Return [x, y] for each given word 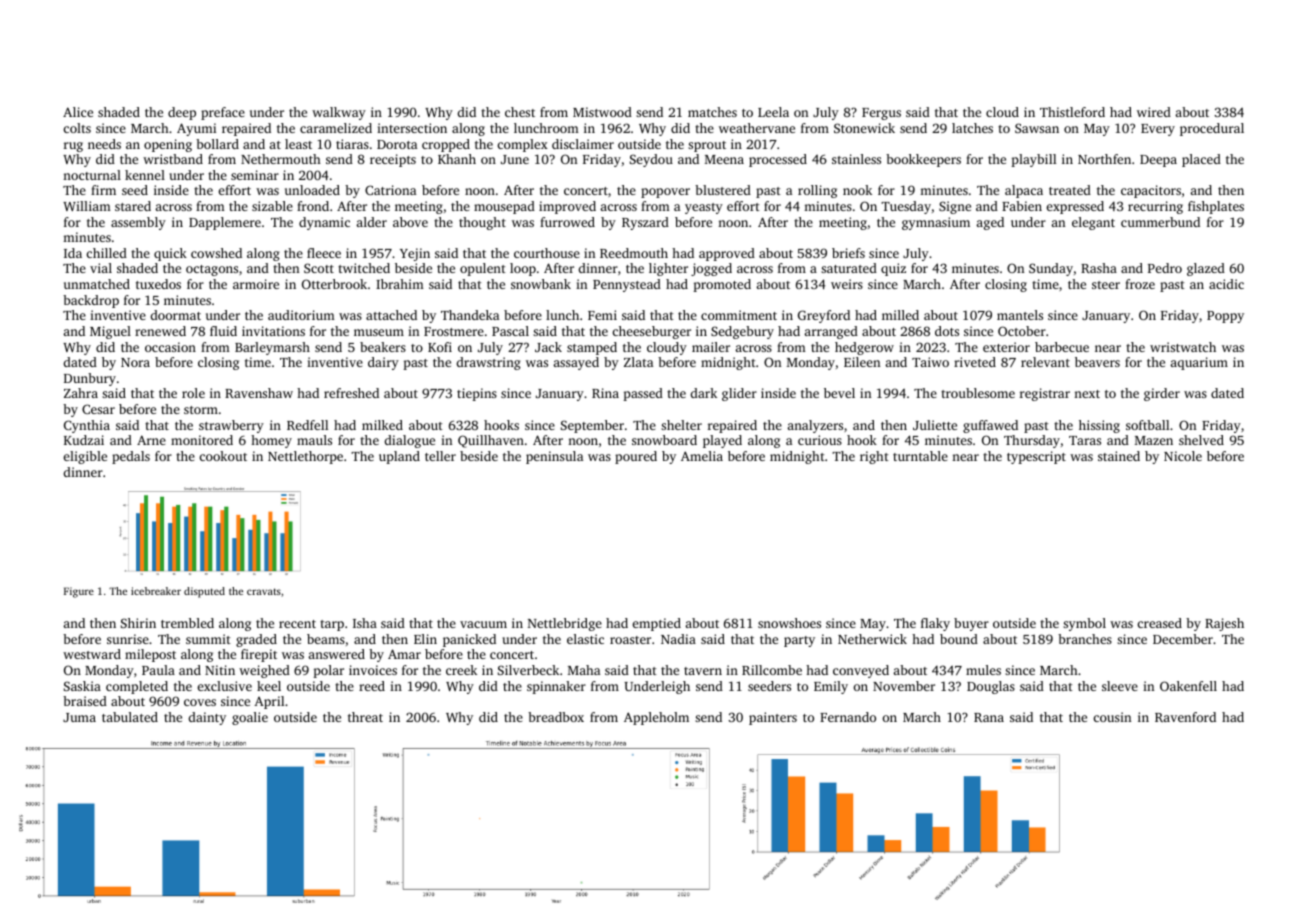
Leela [773, 112]
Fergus [881, 114]
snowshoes [789, 623]
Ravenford [1185, 717]
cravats [264, 591]
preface [223, 113]
